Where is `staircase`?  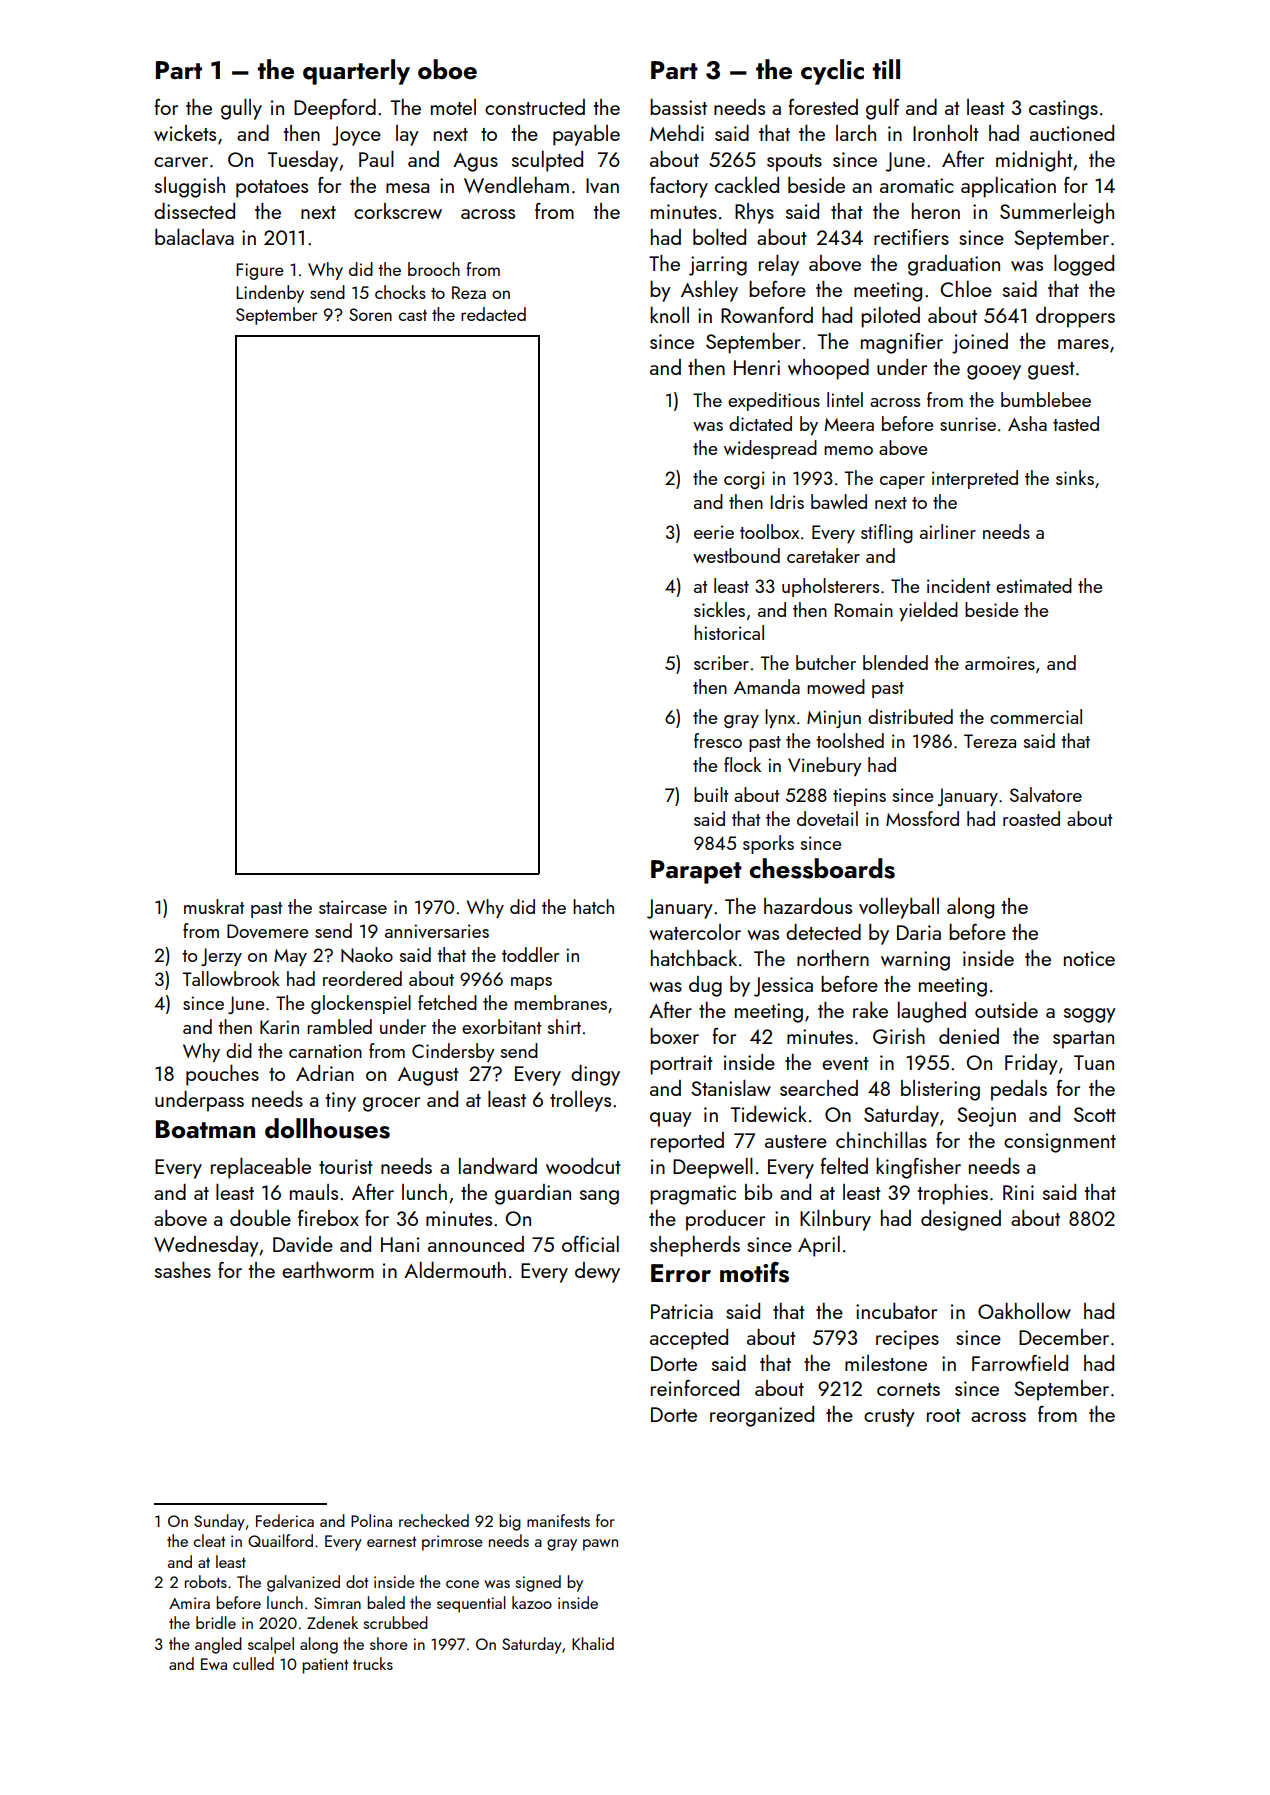
staircase is located at coordinates (353, 907).
